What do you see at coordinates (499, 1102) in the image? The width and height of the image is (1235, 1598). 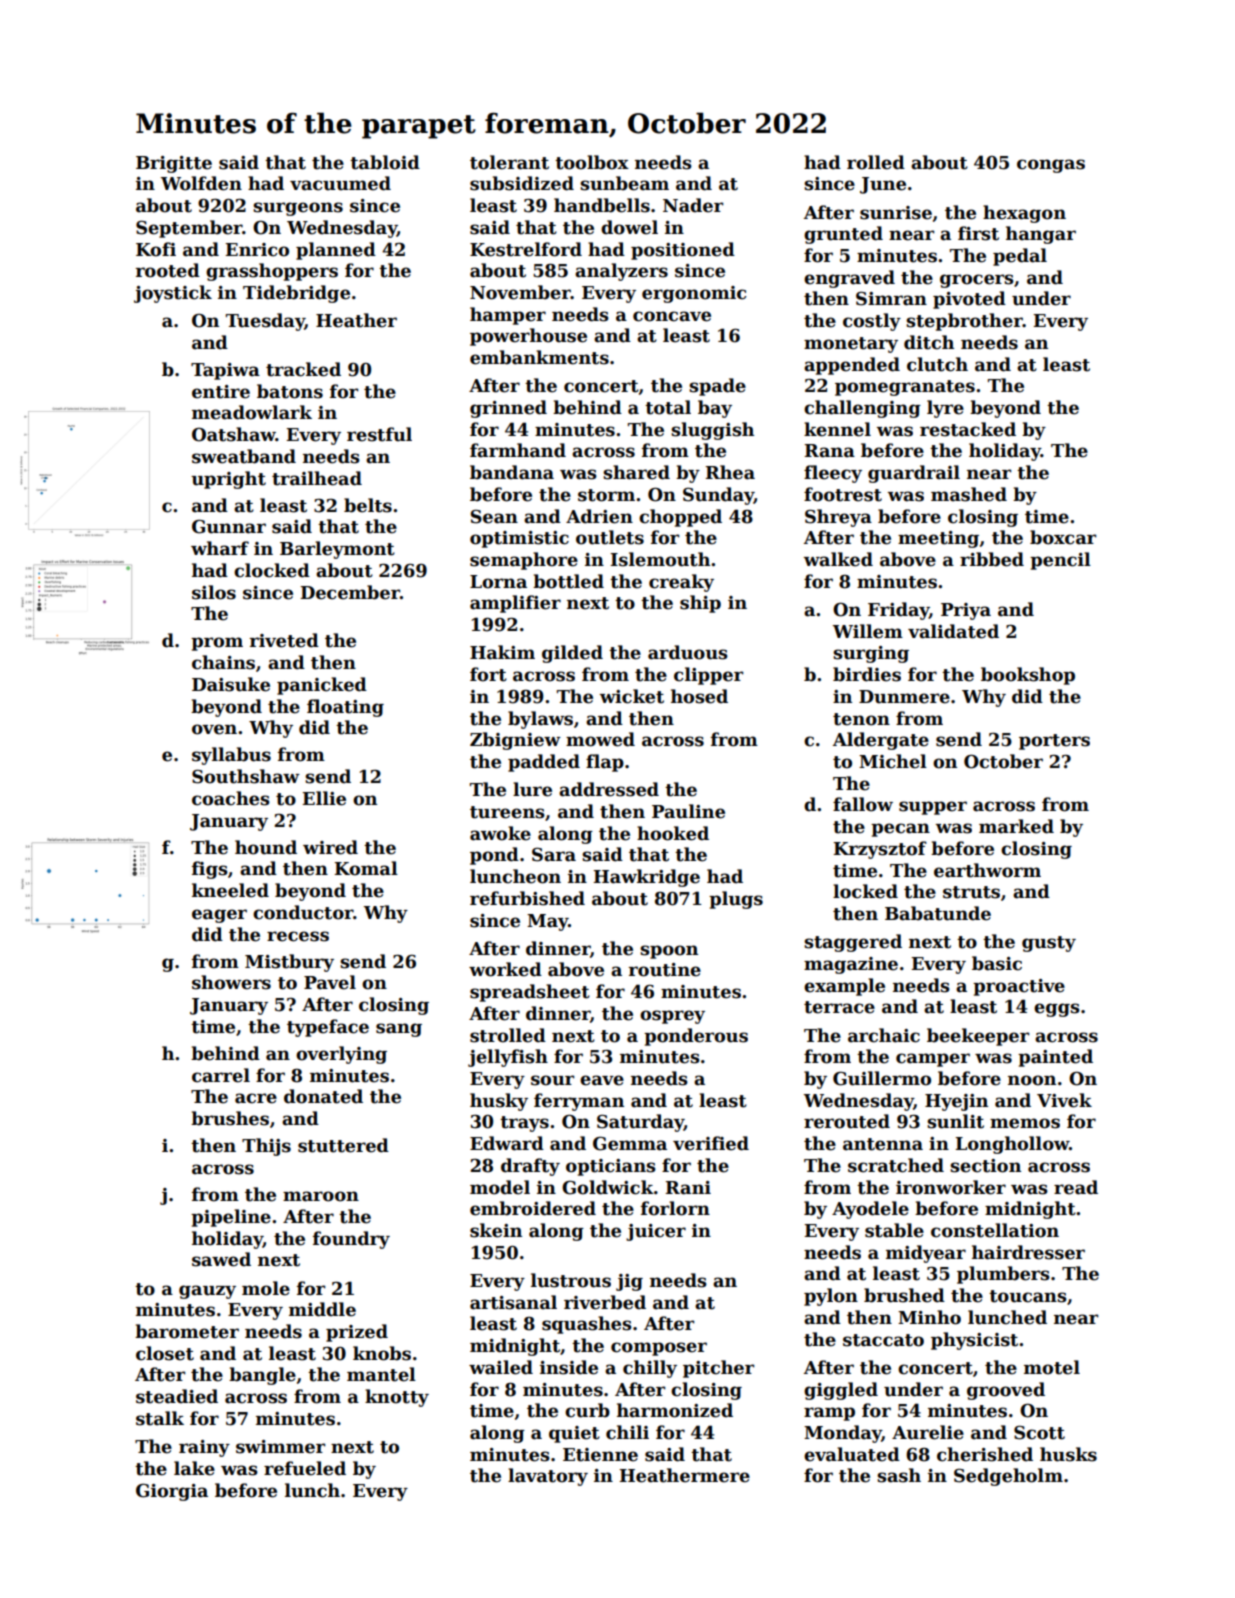 I see `husky` at bounding box center [499, 1102].
